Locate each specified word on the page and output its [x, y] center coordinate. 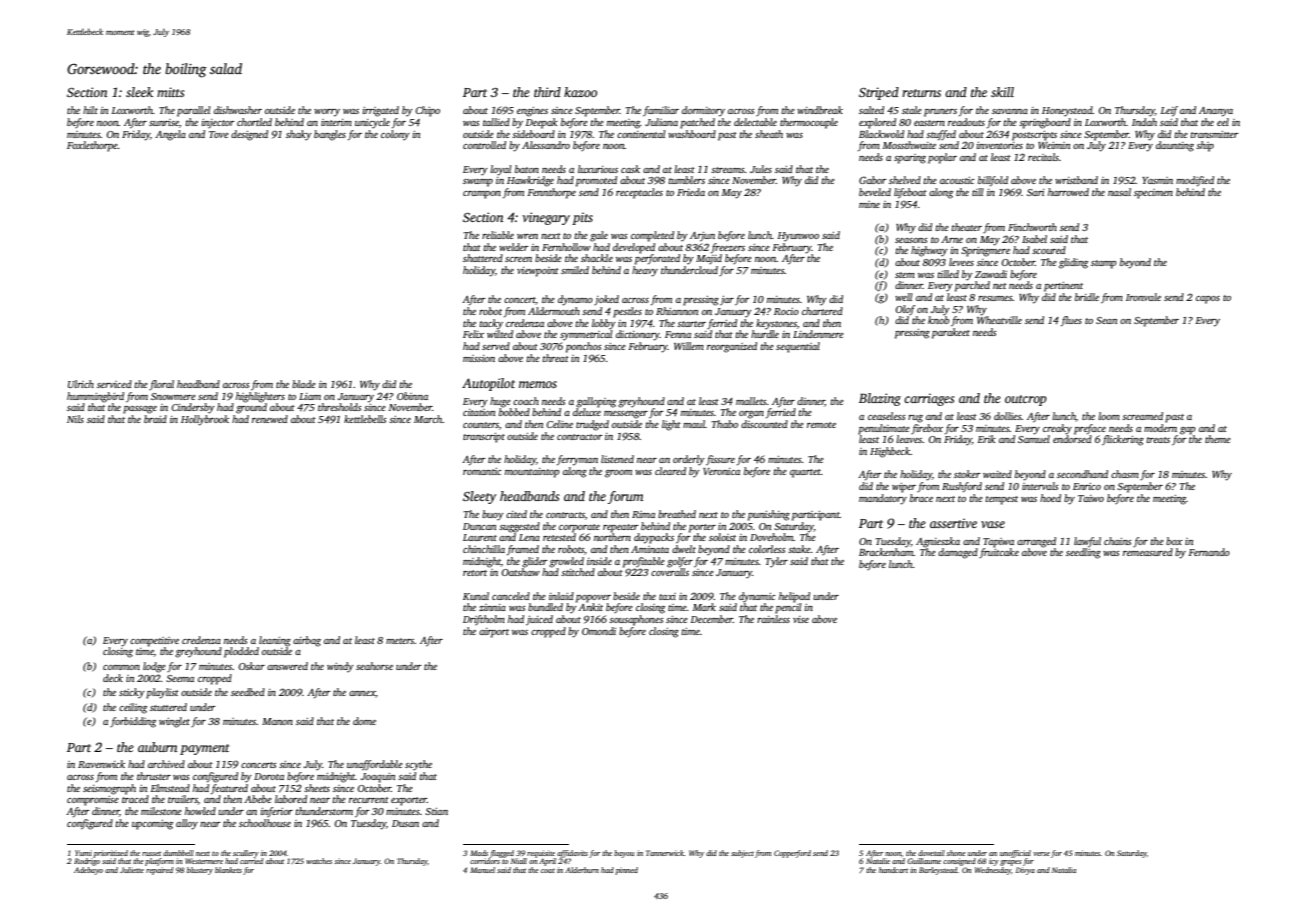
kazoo [580, 92]
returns [921, 93]
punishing [769, 515]
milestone [161, 811]
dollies [1008, 416]
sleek [139, 92]
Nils [75, 419]
